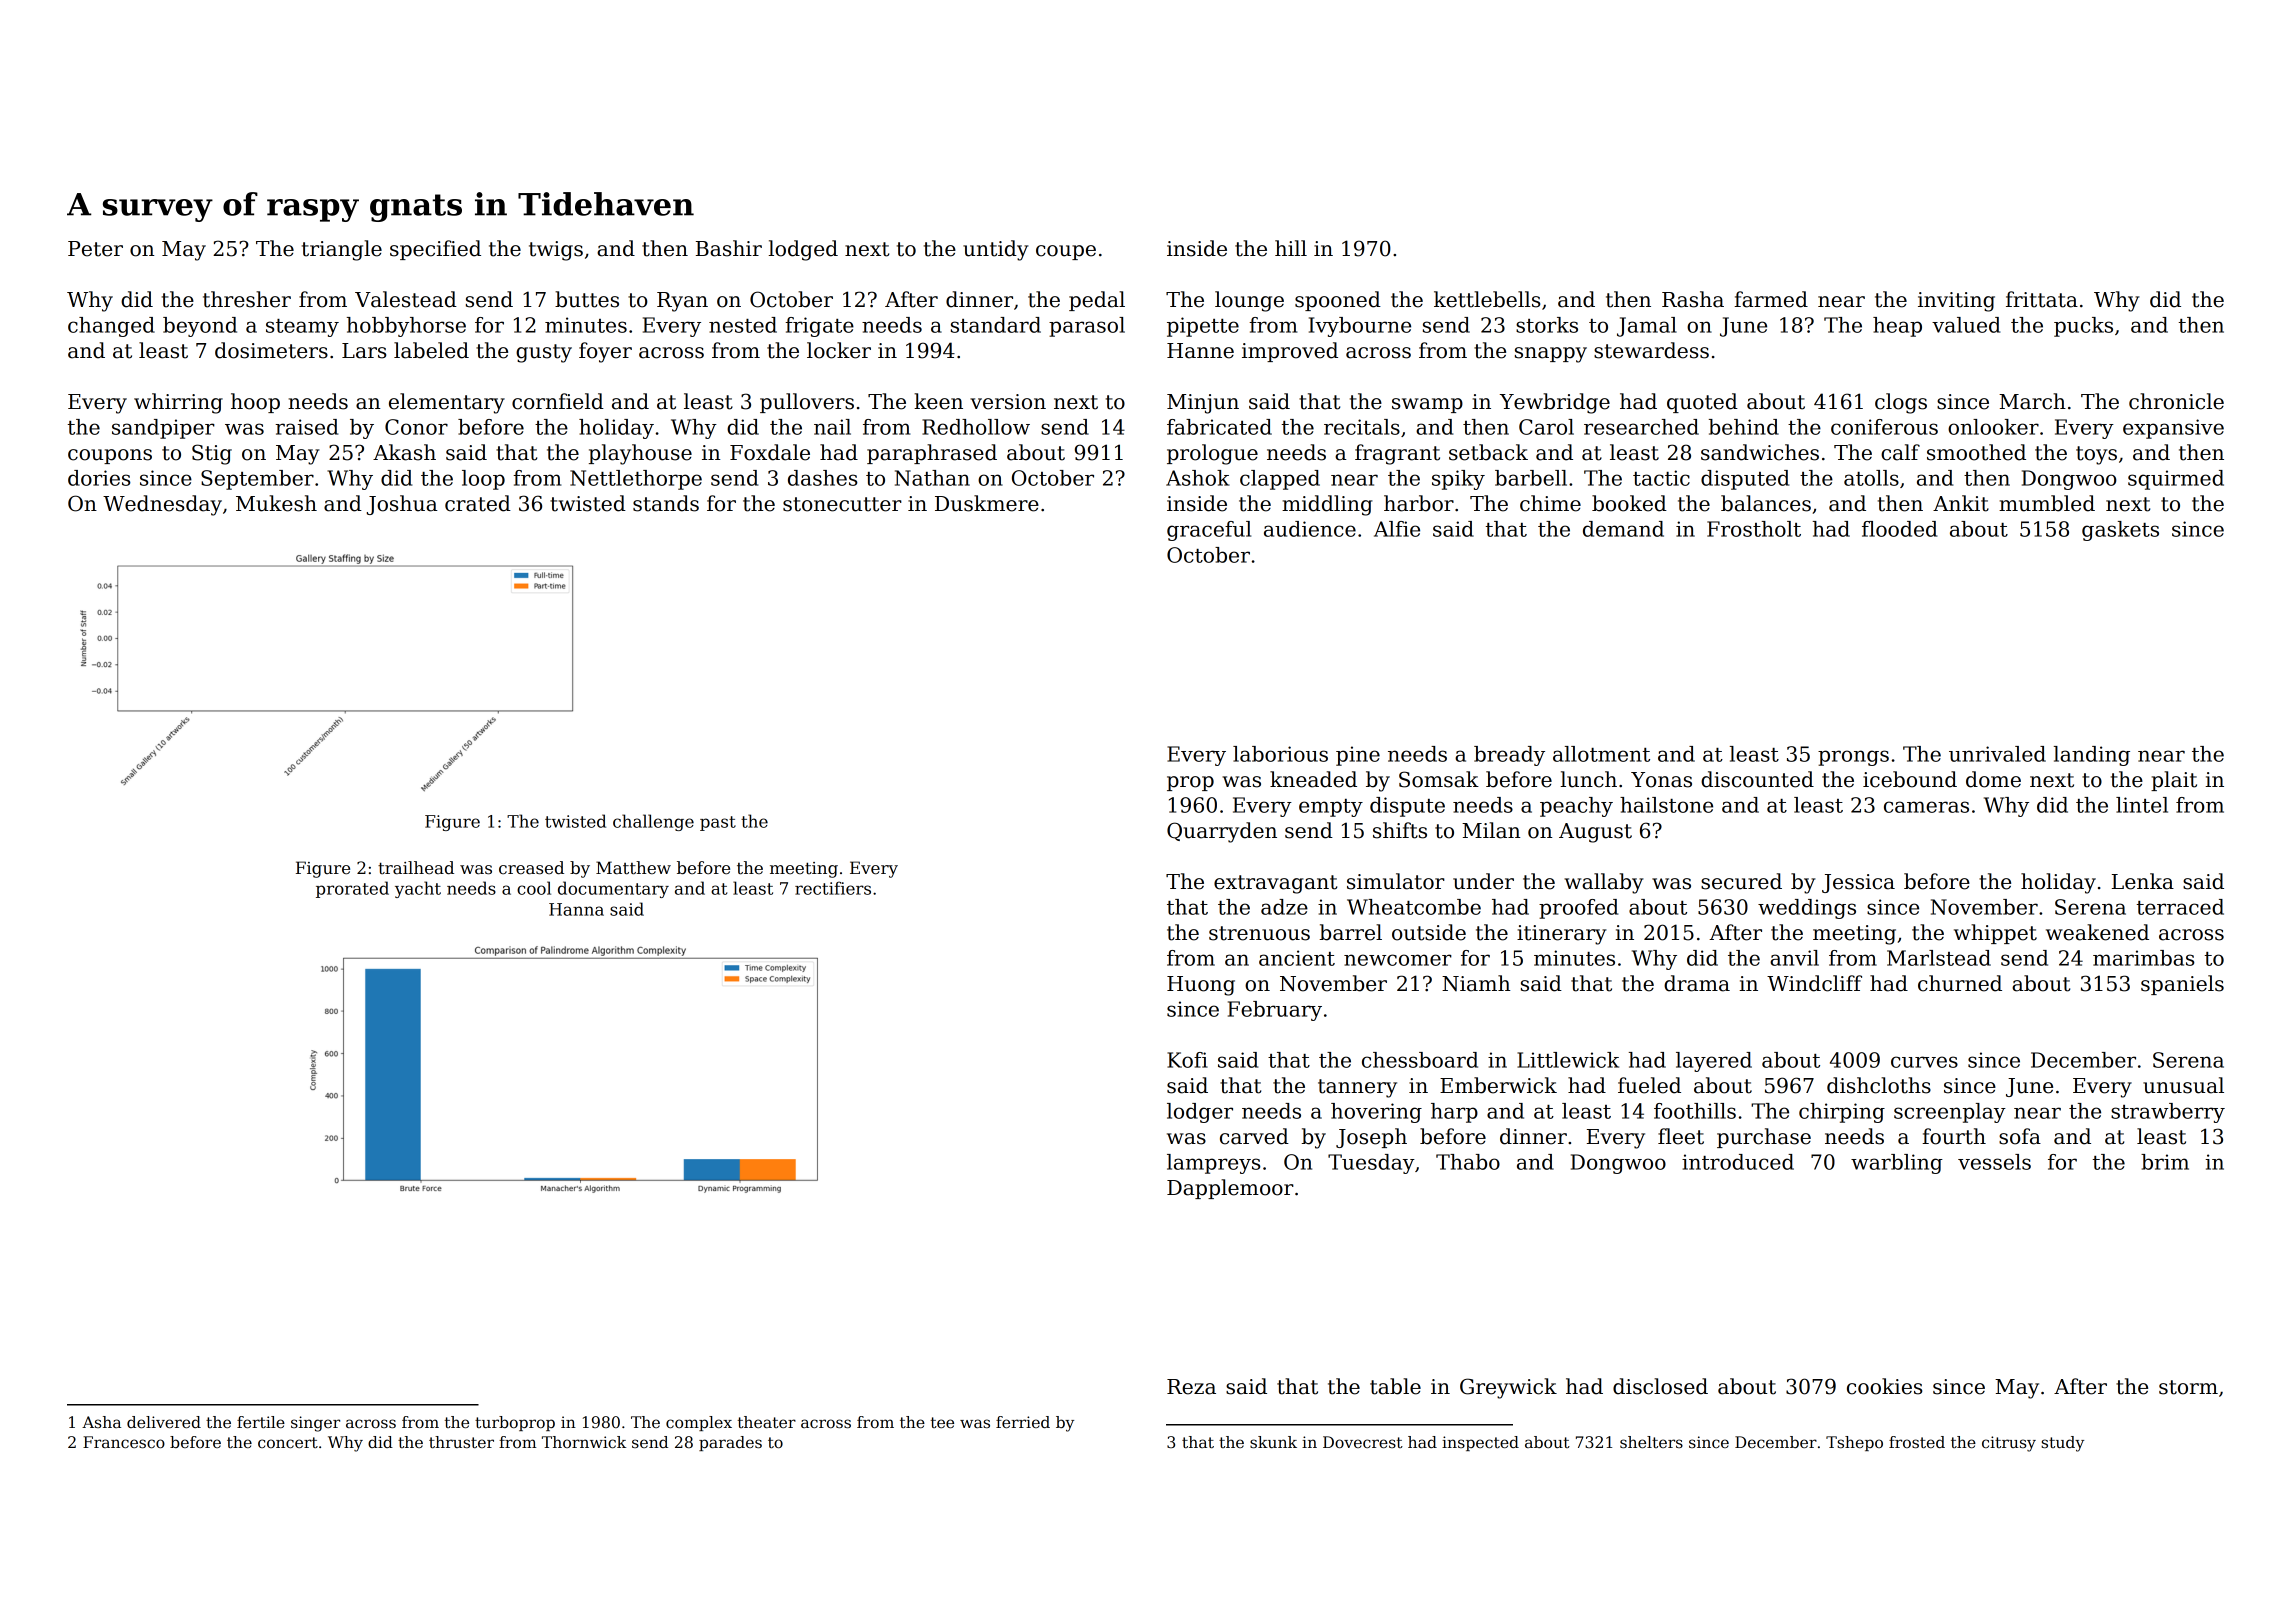  Describe the element at coordinates (342, 250) in the screenshot. I see `triangle` at that location.
